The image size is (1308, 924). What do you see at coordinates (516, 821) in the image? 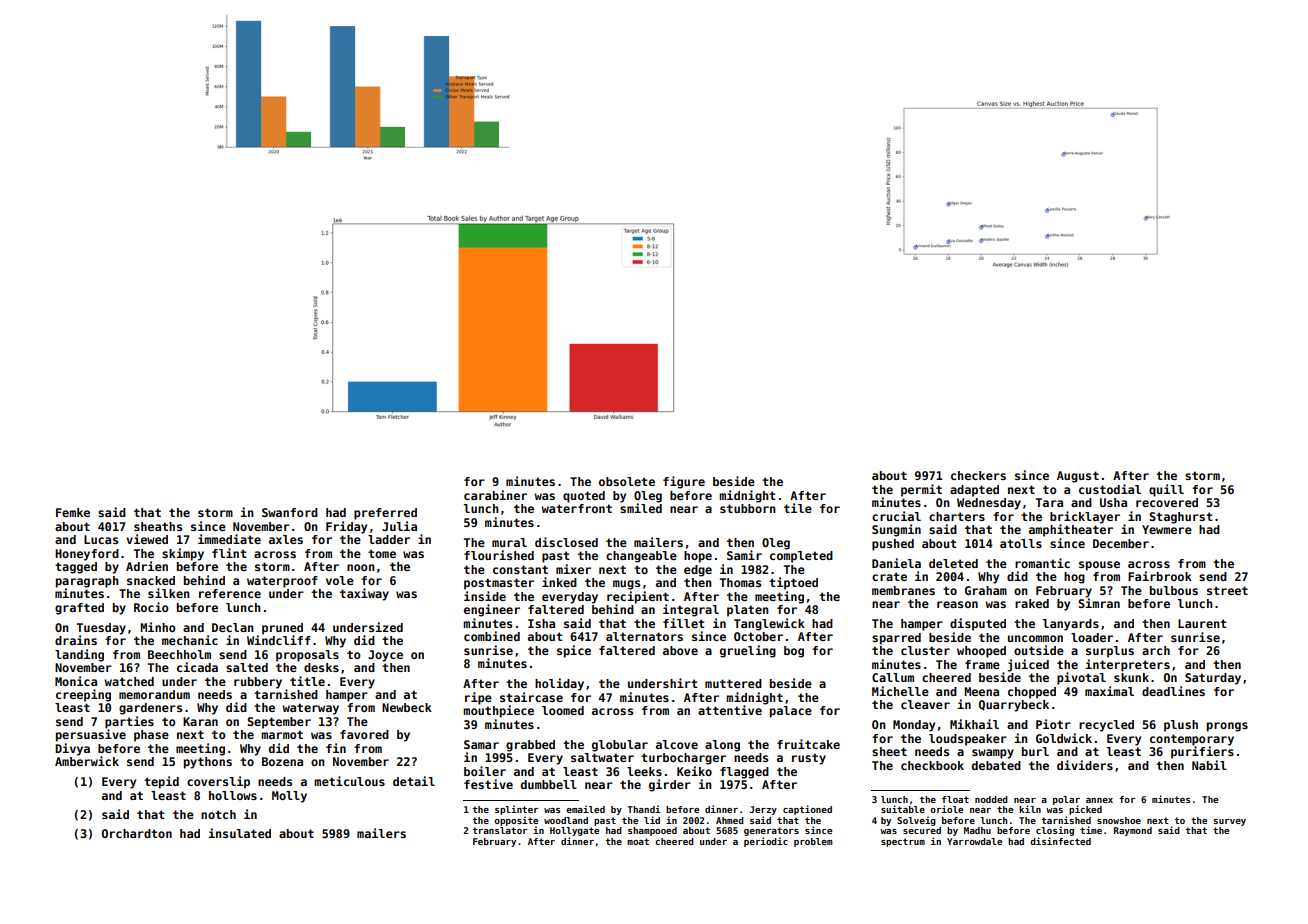
I see `opposite` at bounding box center [516, 821].
